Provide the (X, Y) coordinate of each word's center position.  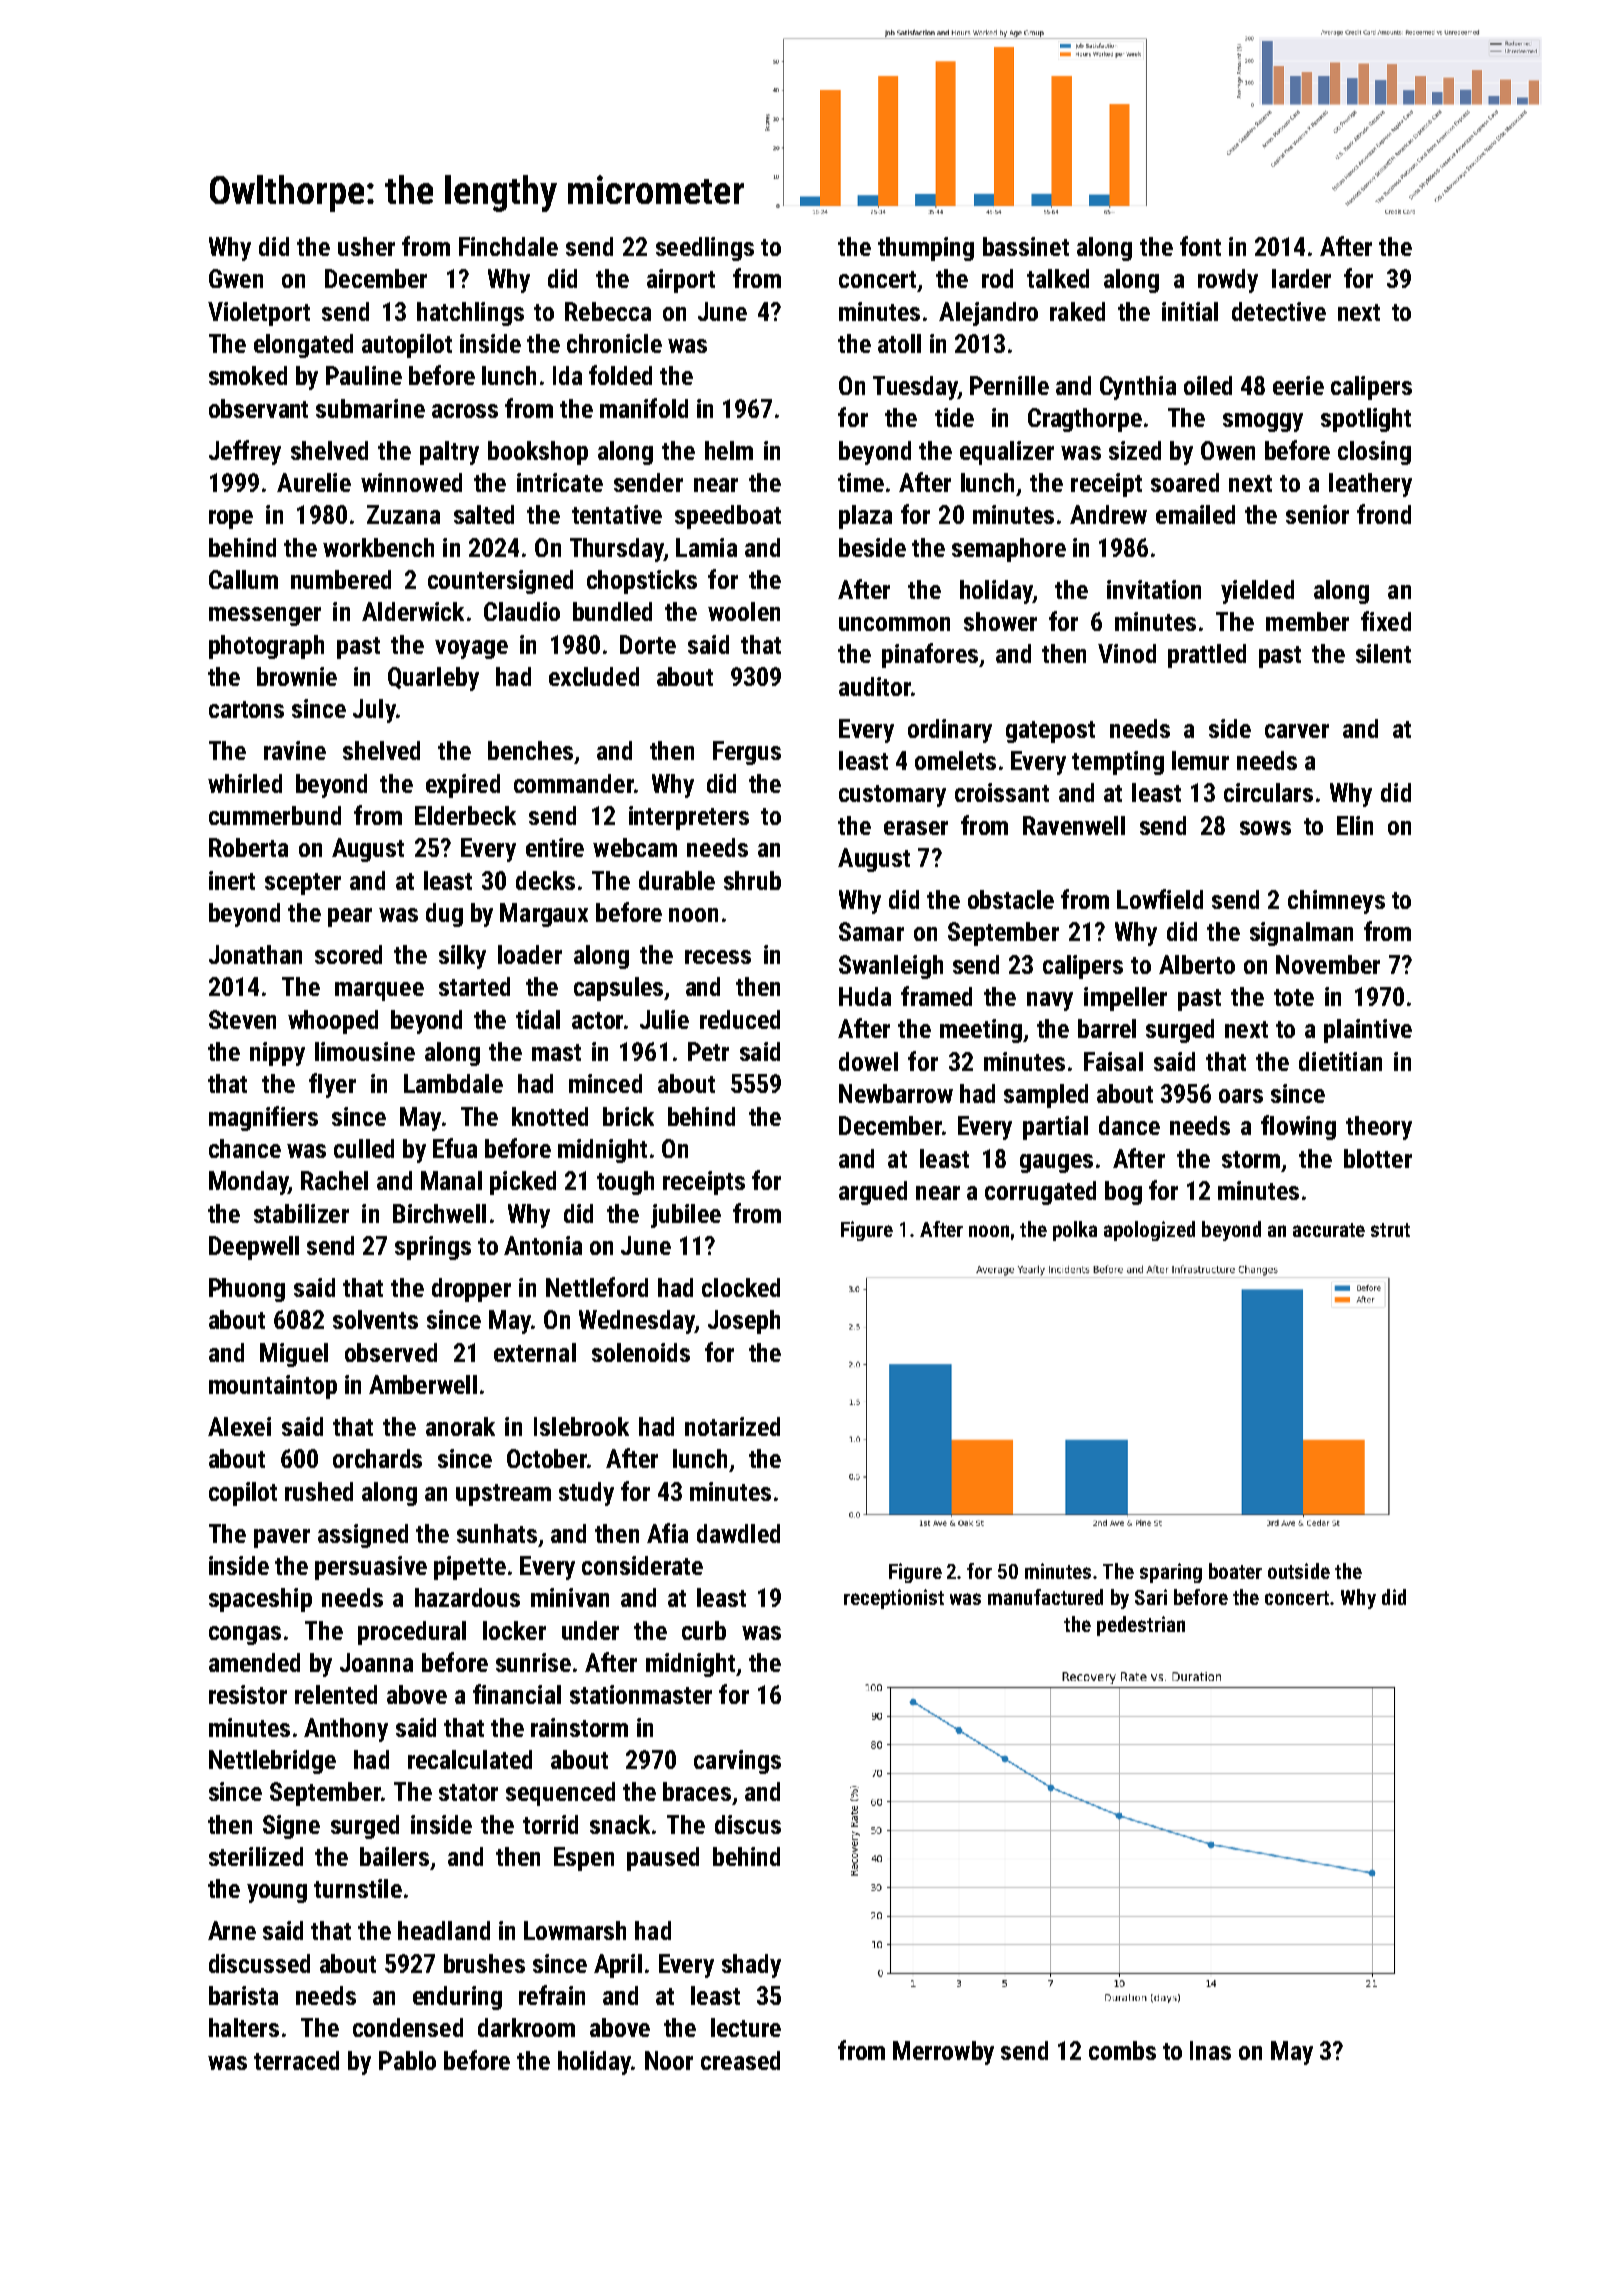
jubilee (686, 1216)
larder (1301, 278)
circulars (1268, 792)
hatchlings (470, 314)
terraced (296, 2060)
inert (232, 880)
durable (677, 880)
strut (1390, 1230)
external (535, 1352)
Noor (669, 2060)
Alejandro (988, 314)
